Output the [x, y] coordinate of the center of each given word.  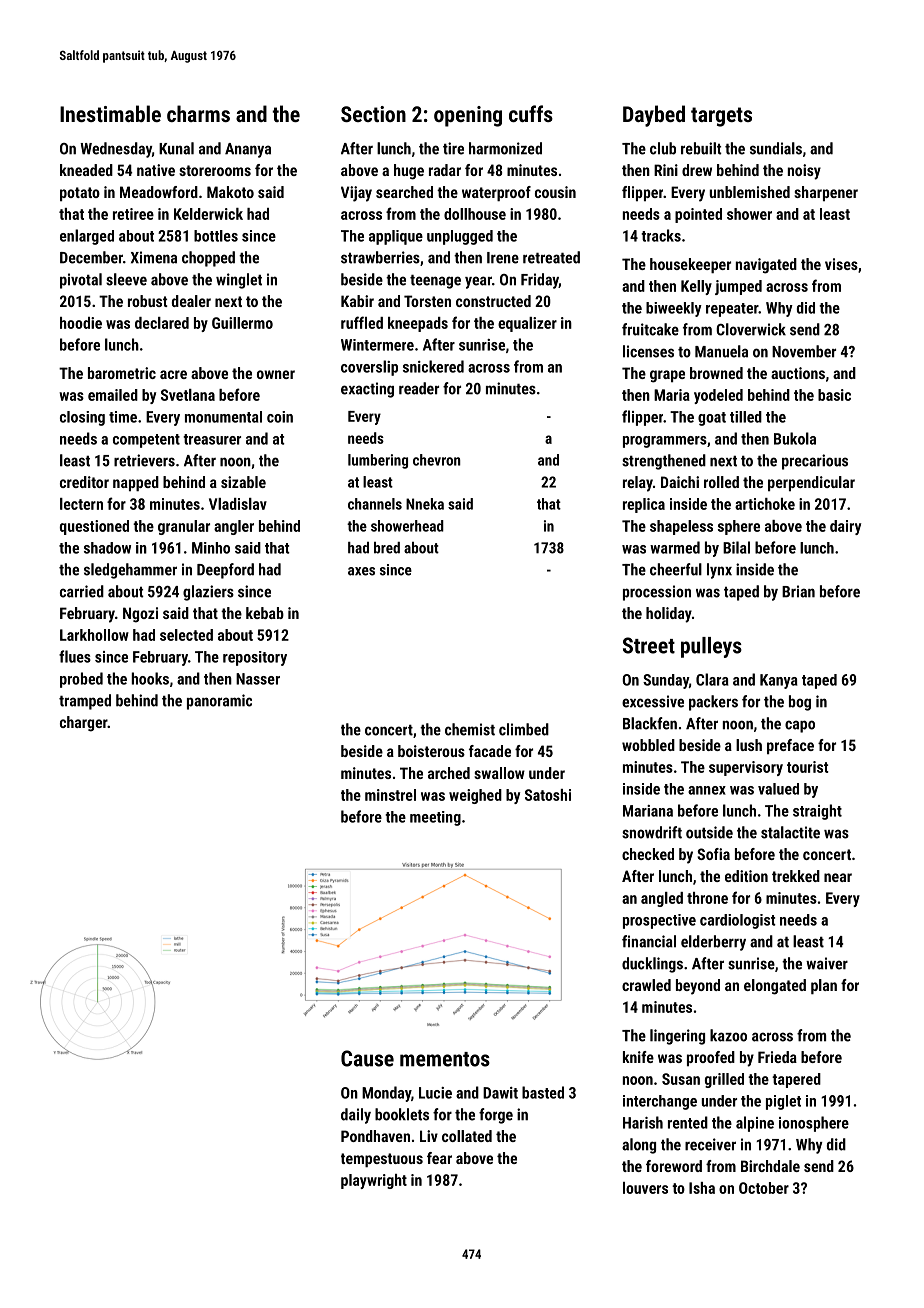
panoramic [219, 702]
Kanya [779, 681]
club [663, 148]
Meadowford [159, 192]
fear [439, 1158]
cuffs [531, 113]
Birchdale [770, 1166]
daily [356, 1116]
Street [649, 645]
